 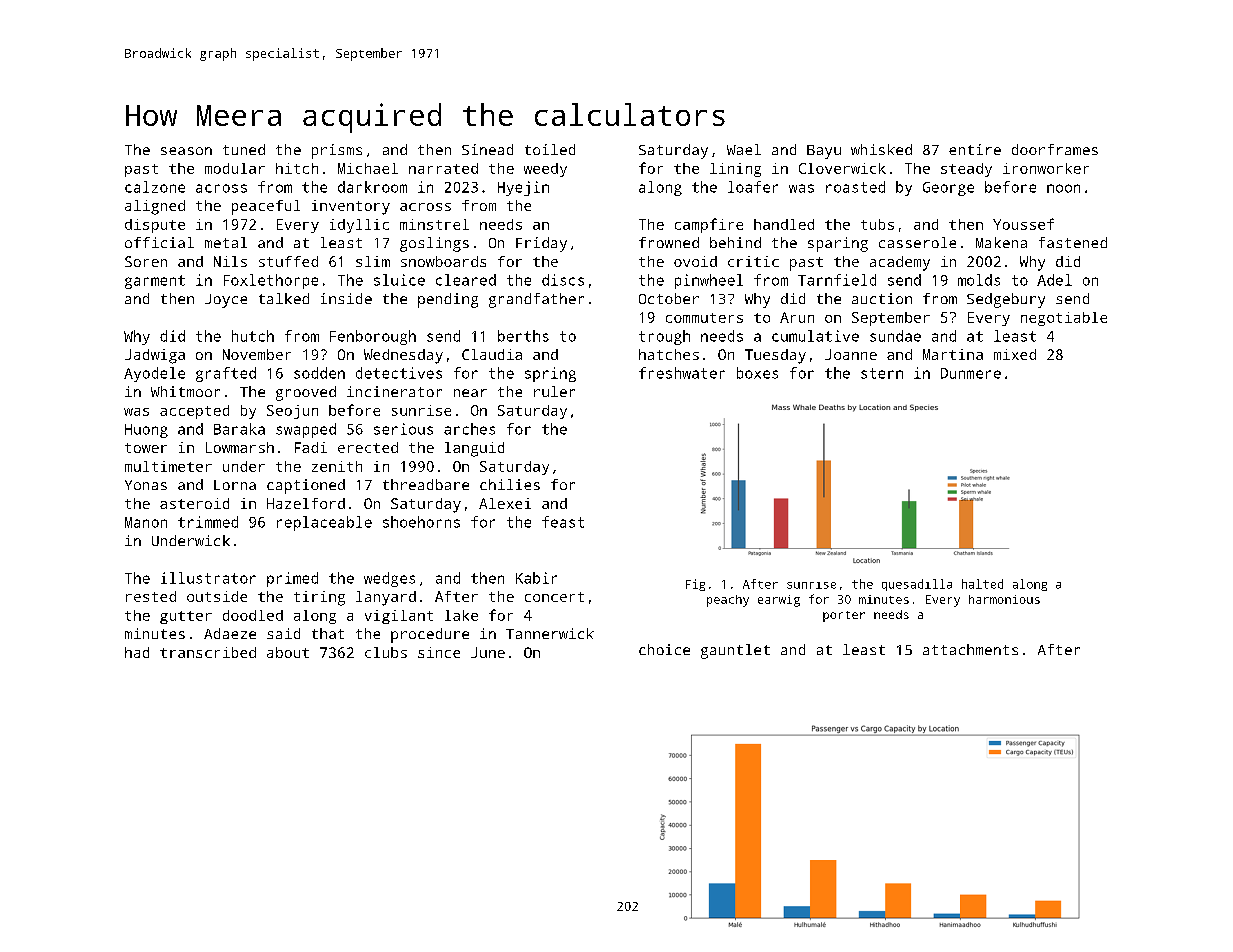 What do you see at coordinates (292, 579) in the screenshot?
I see `primed` at bounding box center [292, 579].
